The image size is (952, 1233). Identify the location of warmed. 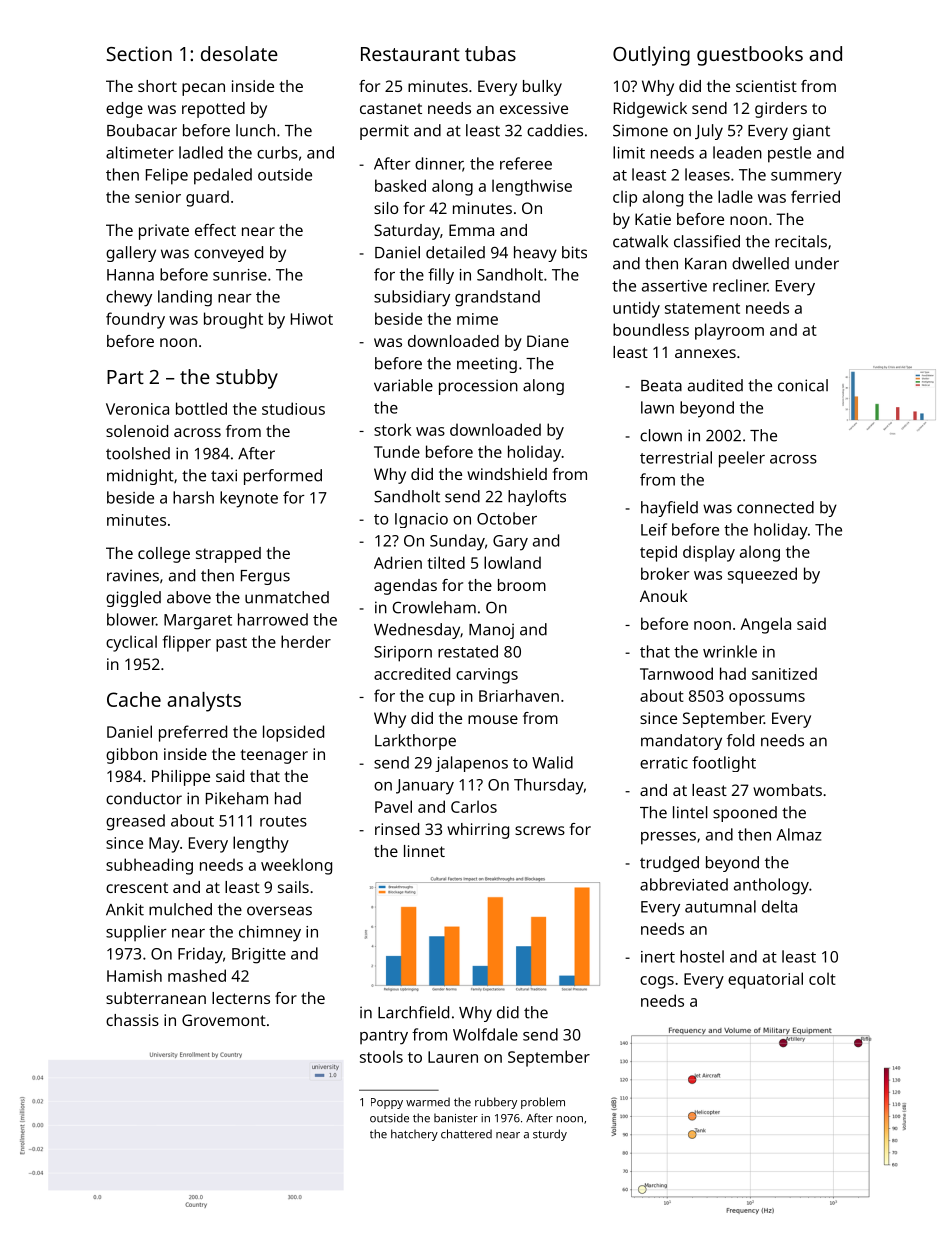
(428, 1102).
